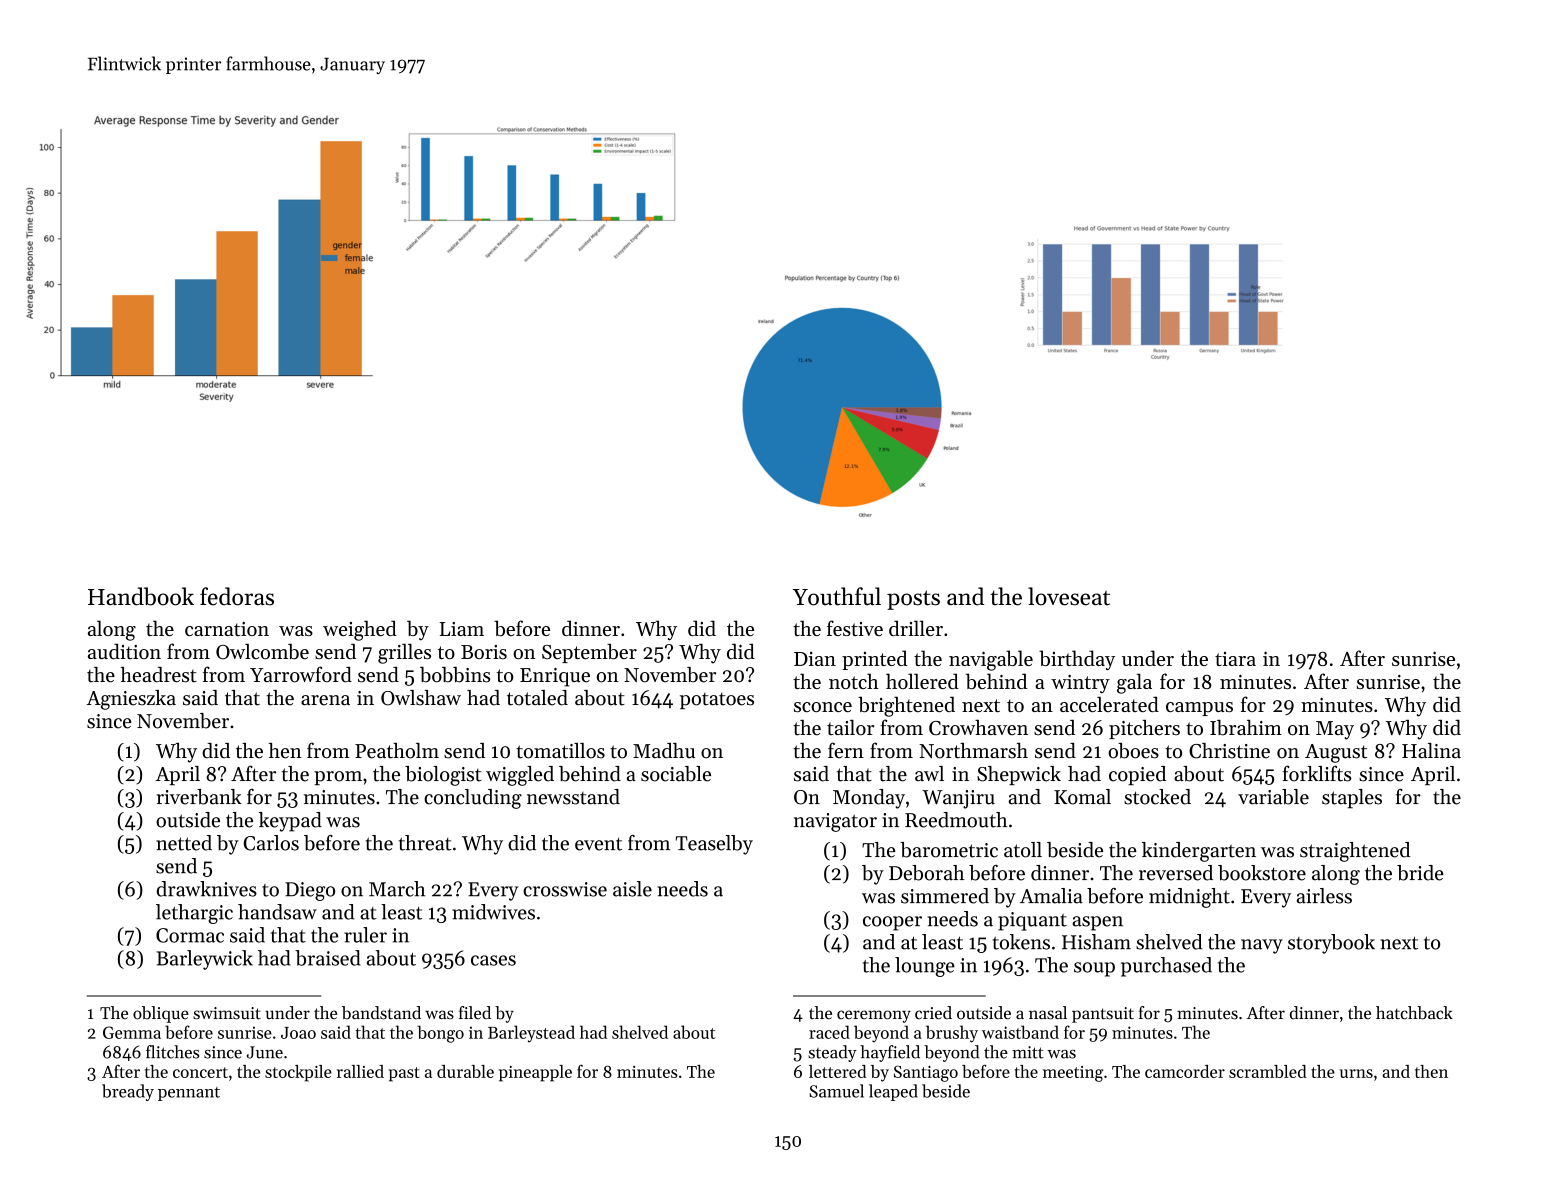 The image size is (1548, 1196). Describe the element at coordinates (837, 596) in the screenshot. I see `Youthful` at that location.
